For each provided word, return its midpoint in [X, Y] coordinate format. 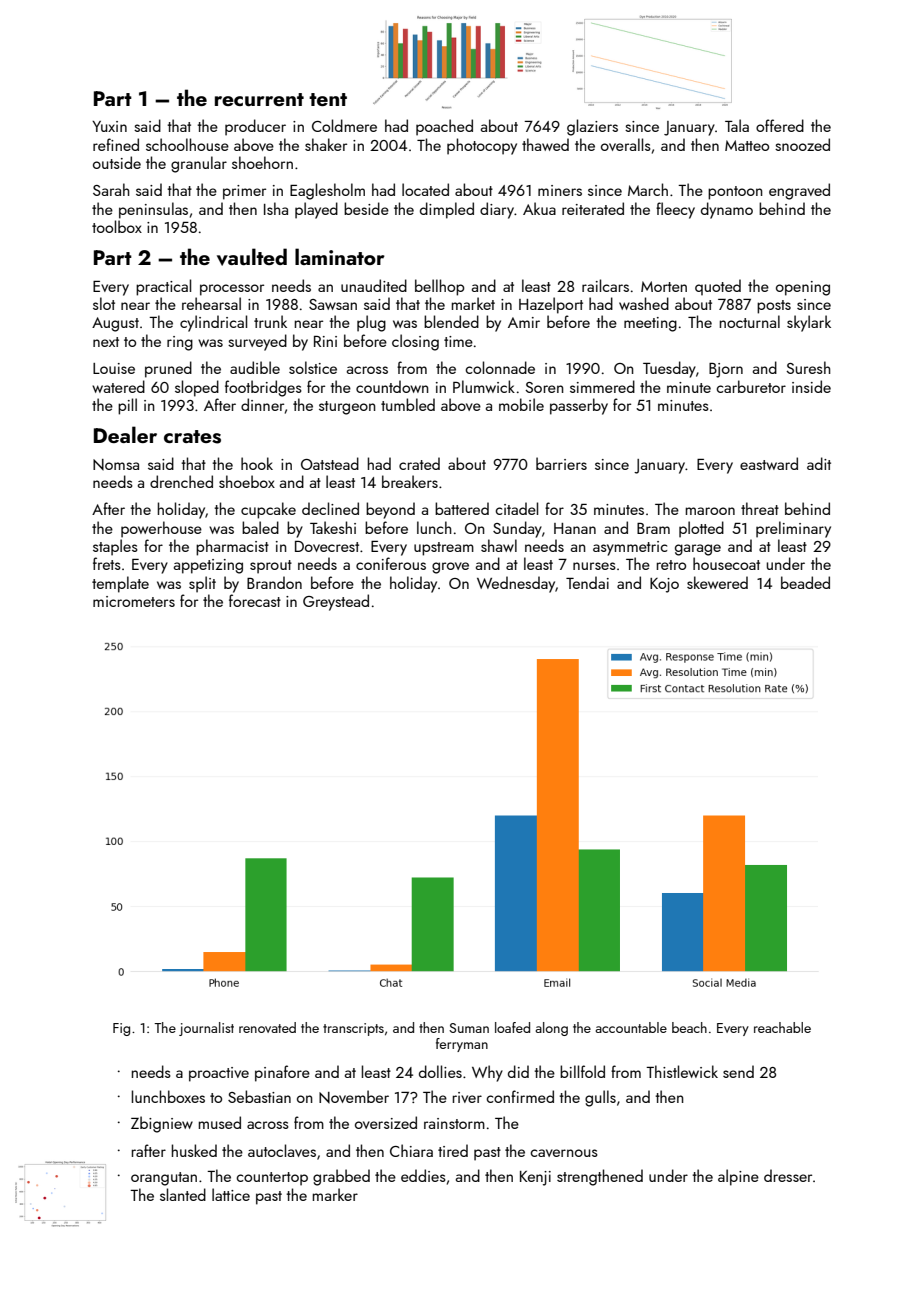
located [425, 189]
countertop [272, 1179]
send [738, 1071]
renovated [267, 1027]
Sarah [111, 189]
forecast [255, 600]
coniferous [391, 563]
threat [760, 508]
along [551, 1029]
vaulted [252, 257]
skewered [717, 582]
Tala [737, 125]
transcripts [353, 1029]
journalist [206, 1029]
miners [560, 190]
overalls [626, 144]
